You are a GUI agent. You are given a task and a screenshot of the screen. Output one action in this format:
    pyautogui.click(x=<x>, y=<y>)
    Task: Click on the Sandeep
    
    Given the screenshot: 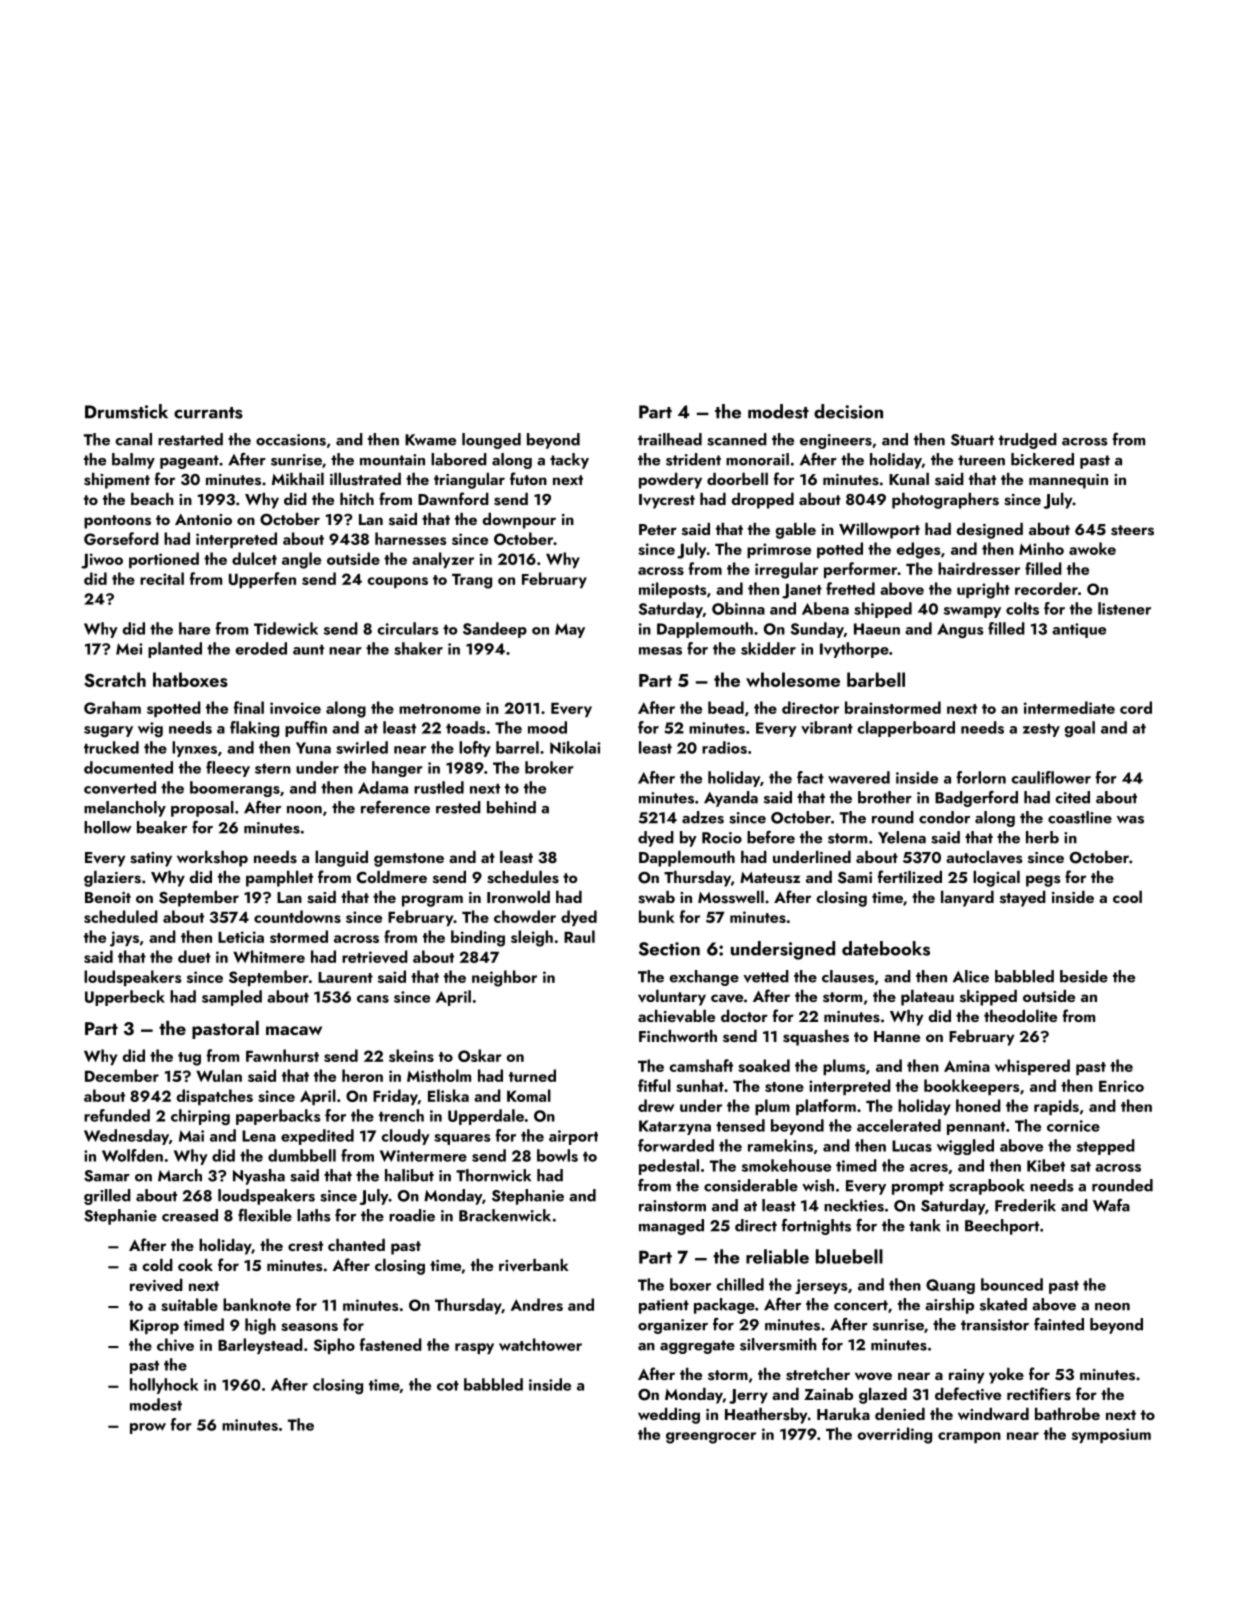 What is the action you would take?
    pyautogui.click(x=495, y=630)
